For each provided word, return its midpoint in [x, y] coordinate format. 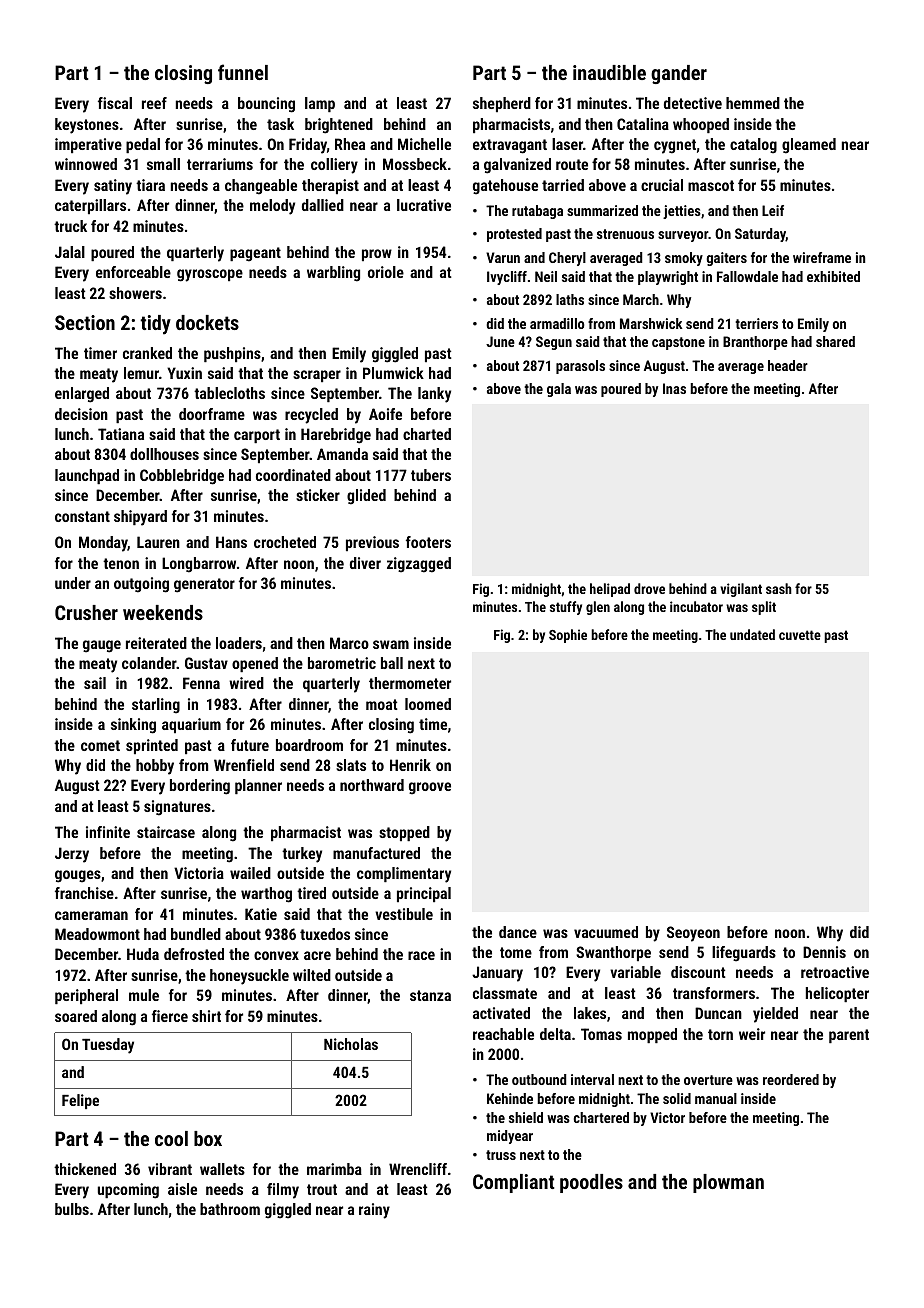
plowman [728, 1183]
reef [154, 103]
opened [255, 664]
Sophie [568, 636]
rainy [374, 1211]
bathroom [230, 1209]
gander [679, 74]
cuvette [800, 635]
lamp [320, 104]
